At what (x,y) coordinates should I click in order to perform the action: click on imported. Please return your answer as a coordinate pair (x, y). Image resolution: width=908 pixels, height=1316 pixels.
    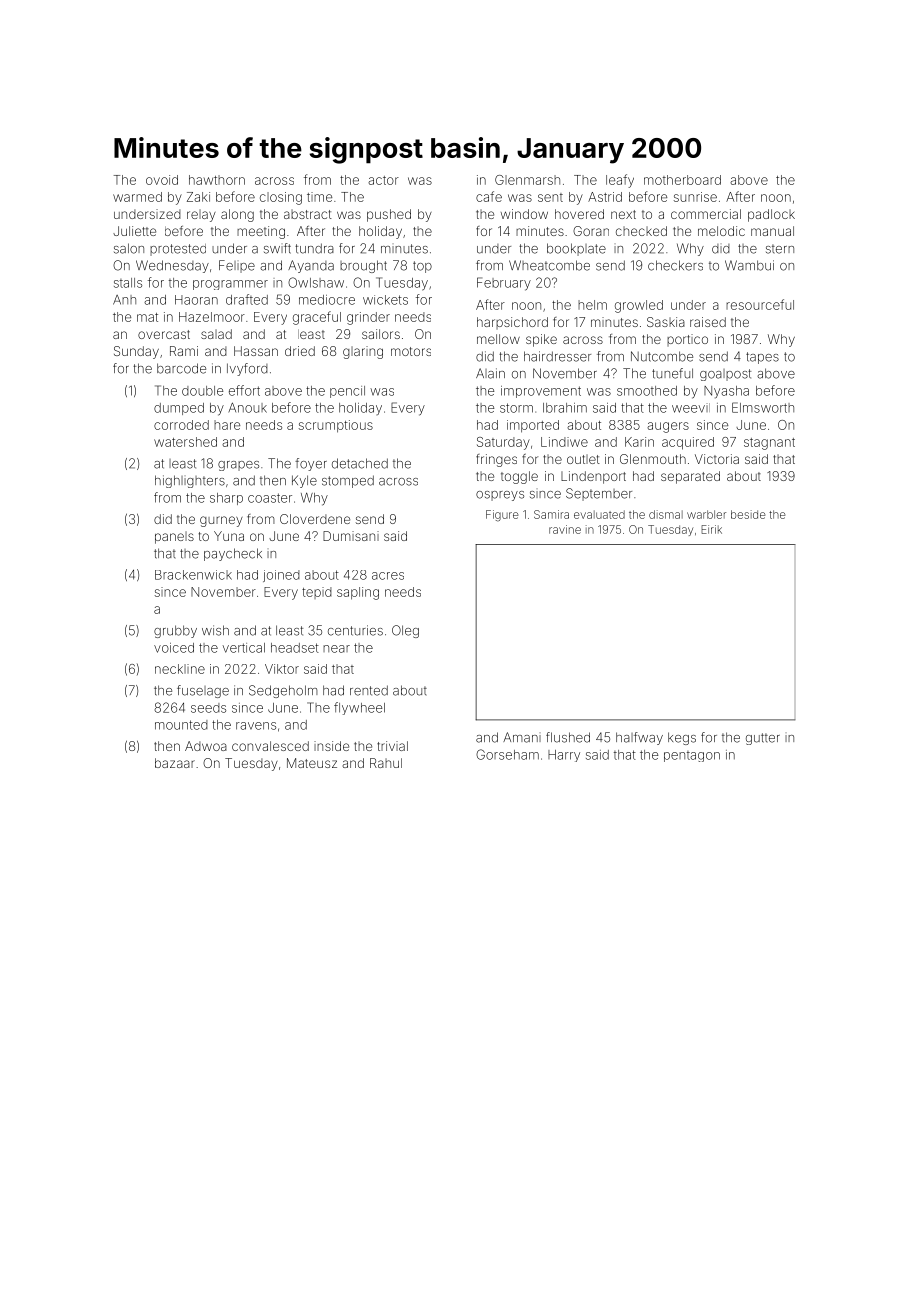
    Looking at the image, I should click on (533, 426).
